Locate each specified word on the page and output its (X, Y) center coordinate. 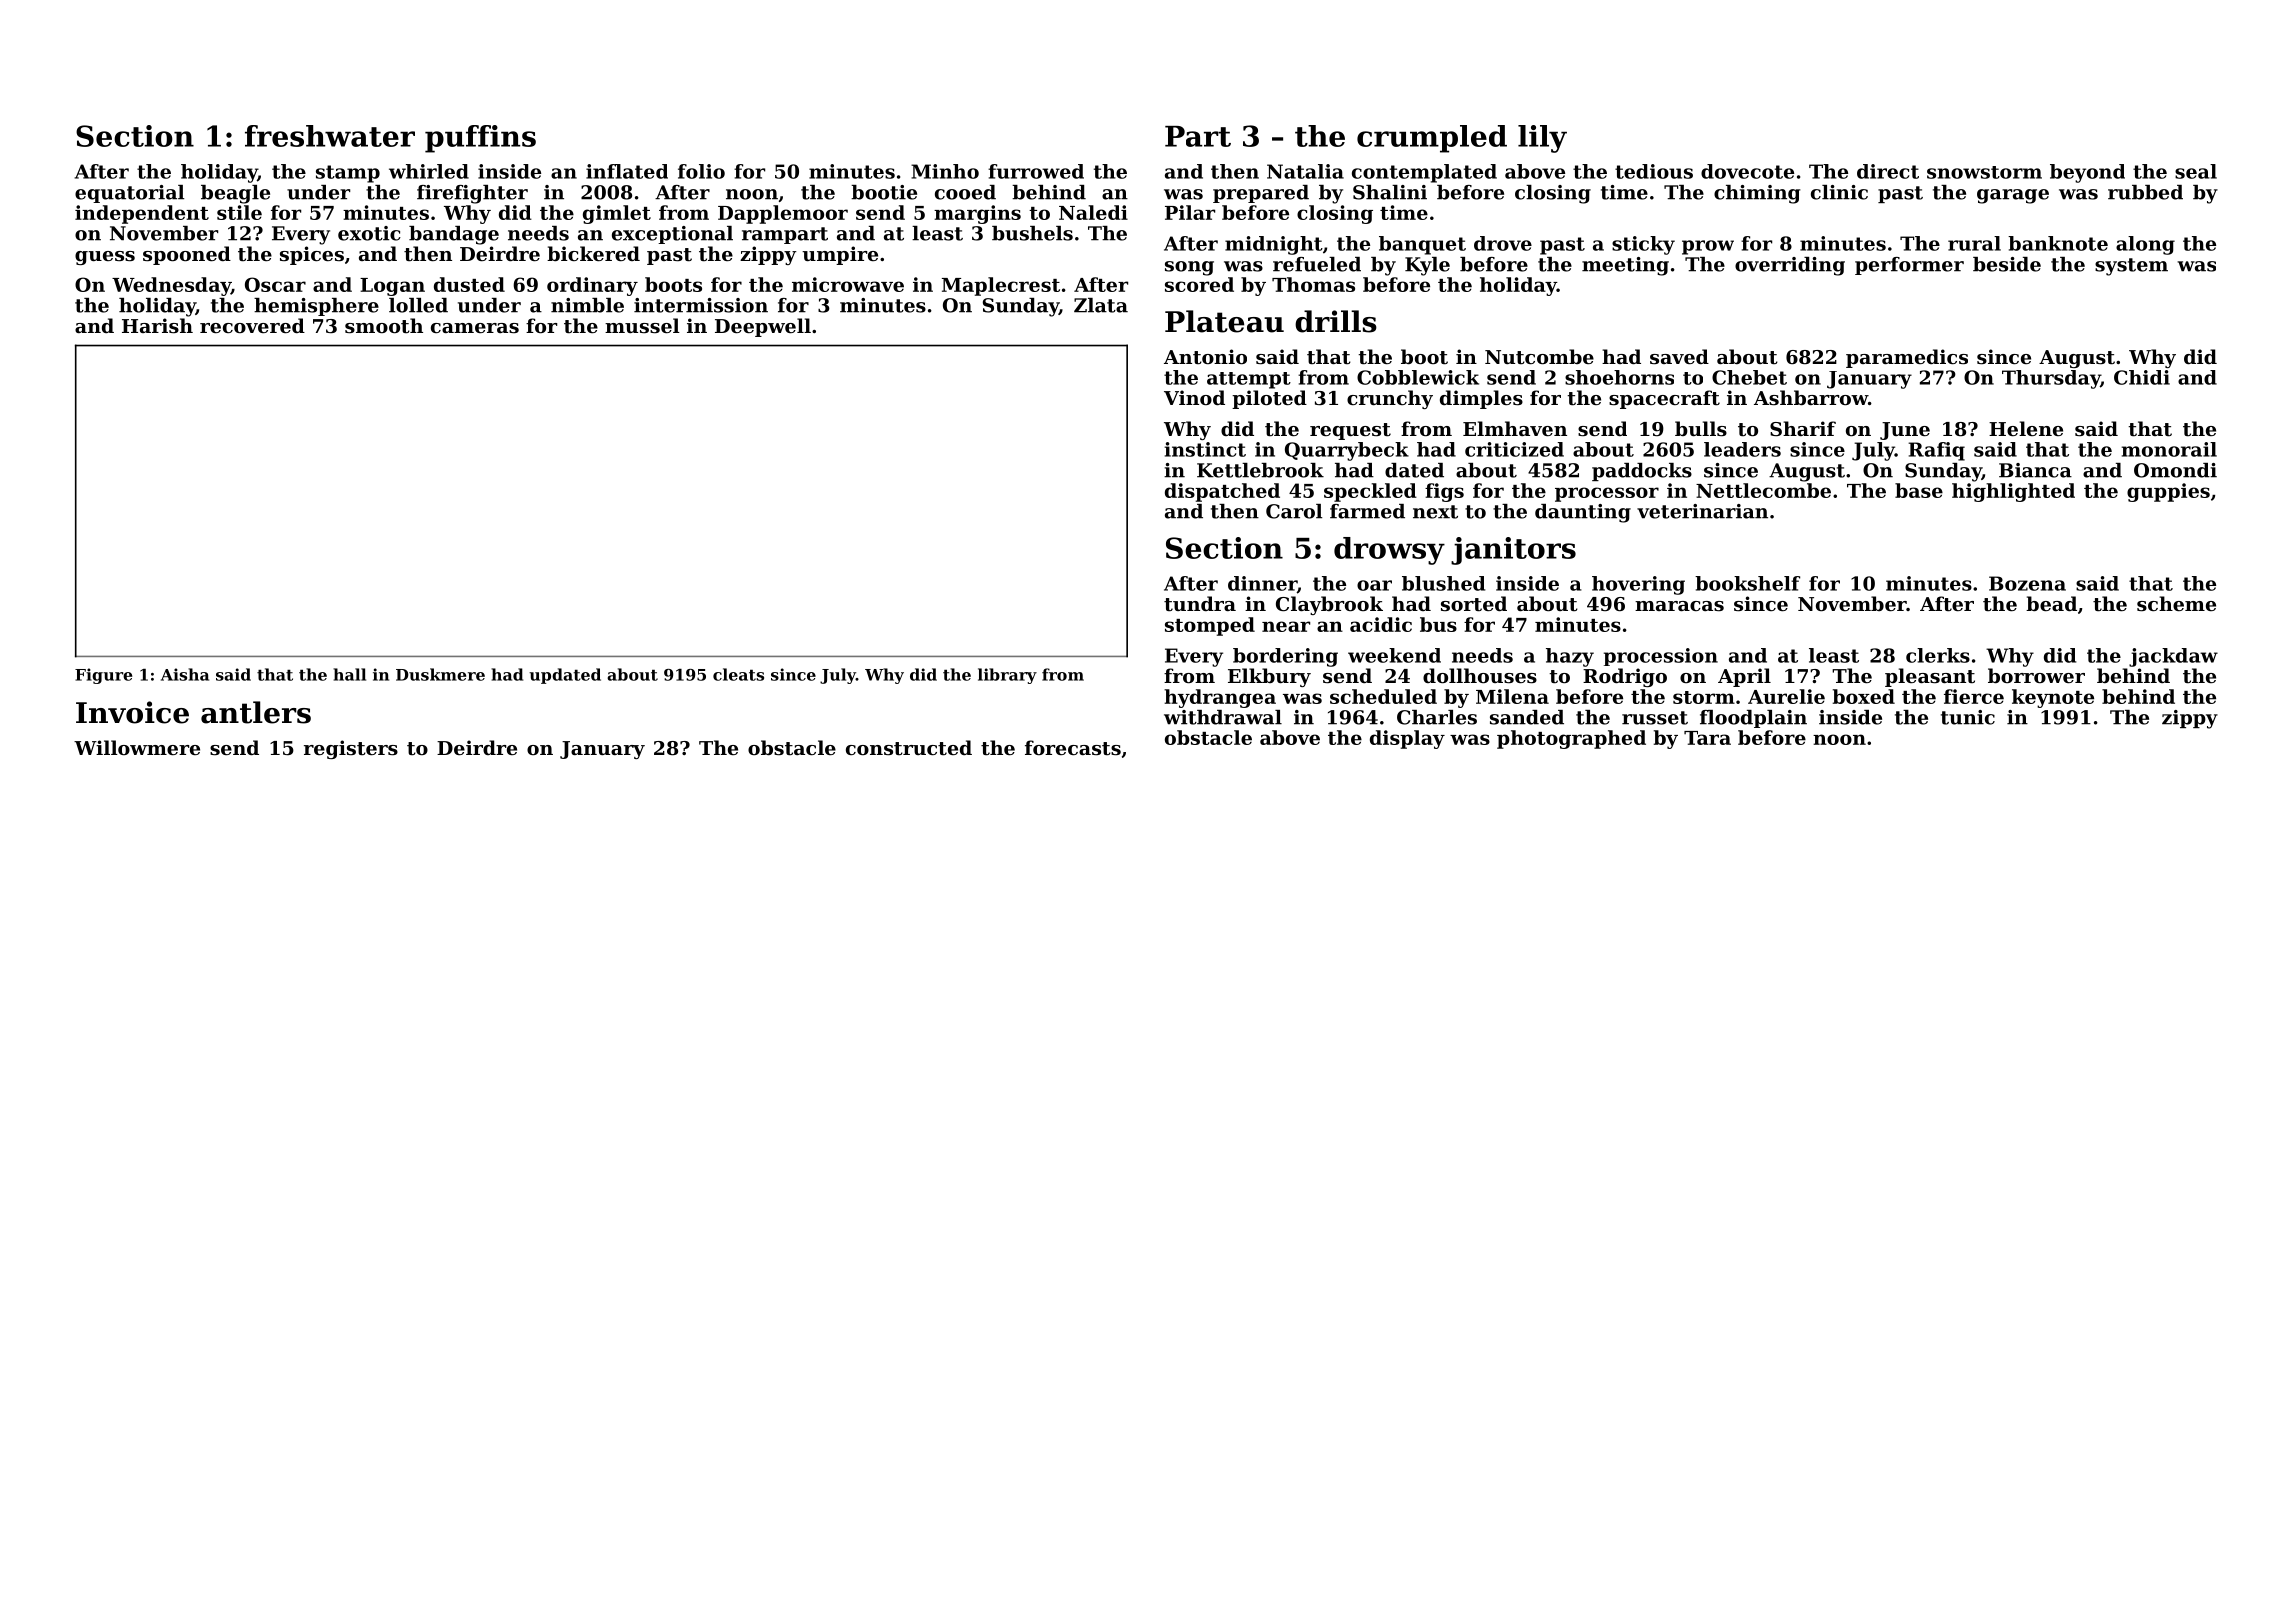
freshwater (330, 136)
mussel (642, 325)
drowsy (1389, 551)
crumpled (1432, 139)
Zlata (1101, 305)
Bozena (2027, 583)
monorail (2169, 449)
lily (1542, 139)
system (2131, 267)
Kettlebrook (1260, 470)
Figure (103, 676)
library (1007, 676)
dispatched (1222, 492)
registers (351, 749)
